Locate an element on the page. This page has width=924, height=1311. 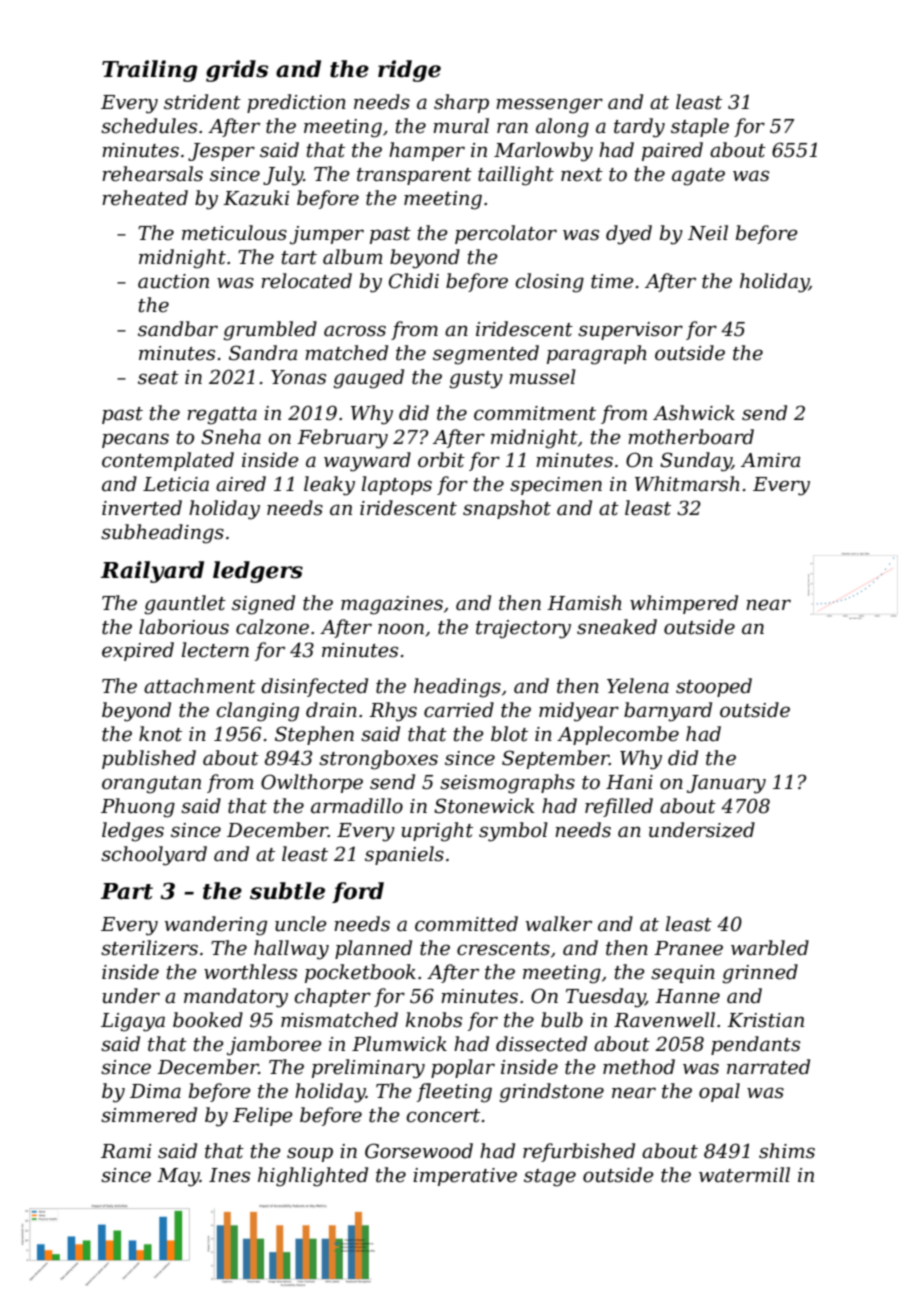
hamper is located at coordinates (427, 151).
